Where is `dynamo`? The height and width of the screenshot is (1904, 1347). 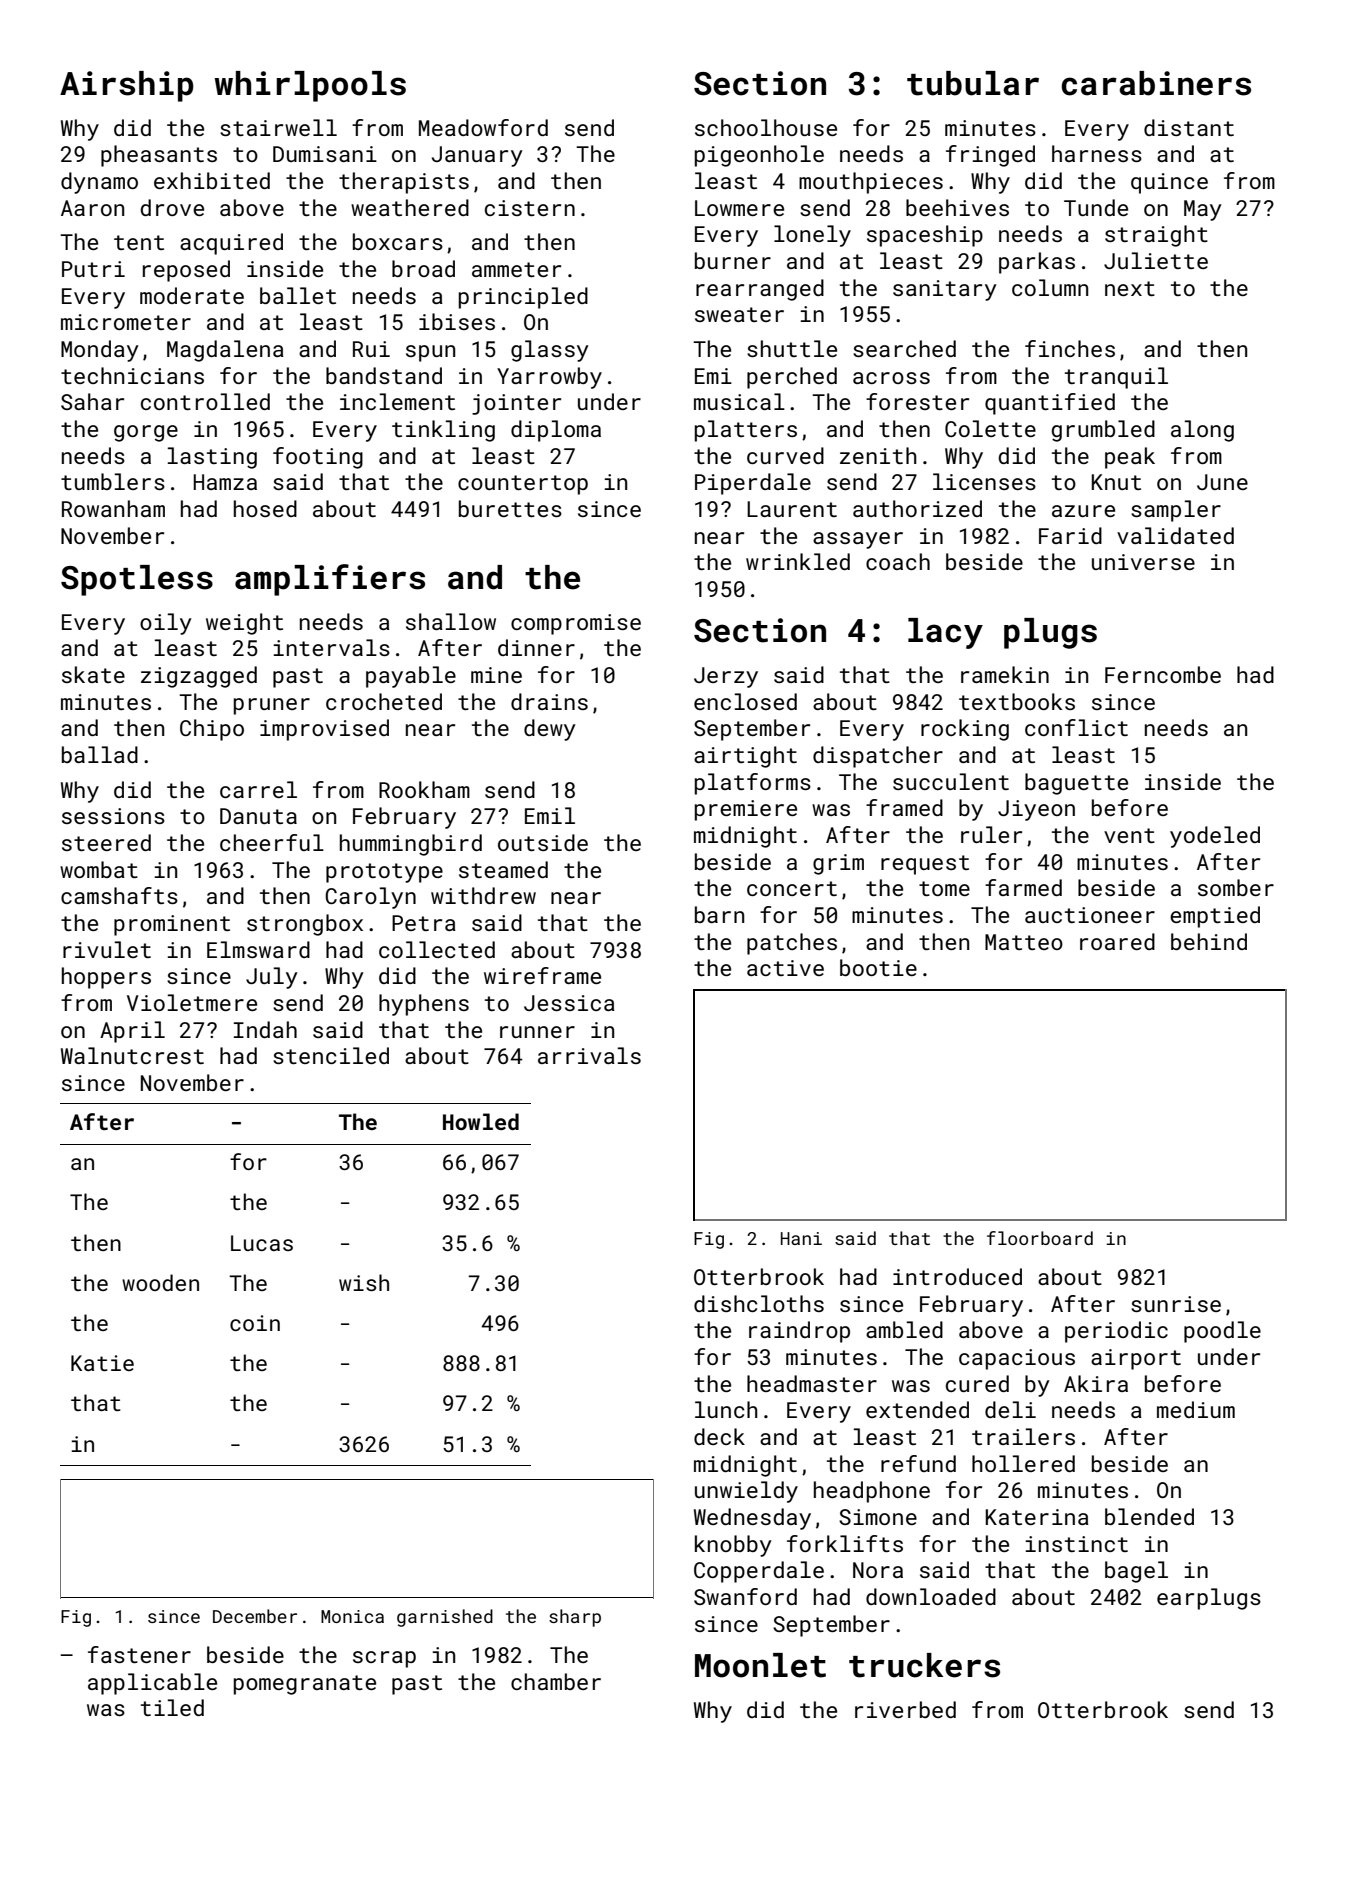 dynamo is located at coordinates (99, 183).
